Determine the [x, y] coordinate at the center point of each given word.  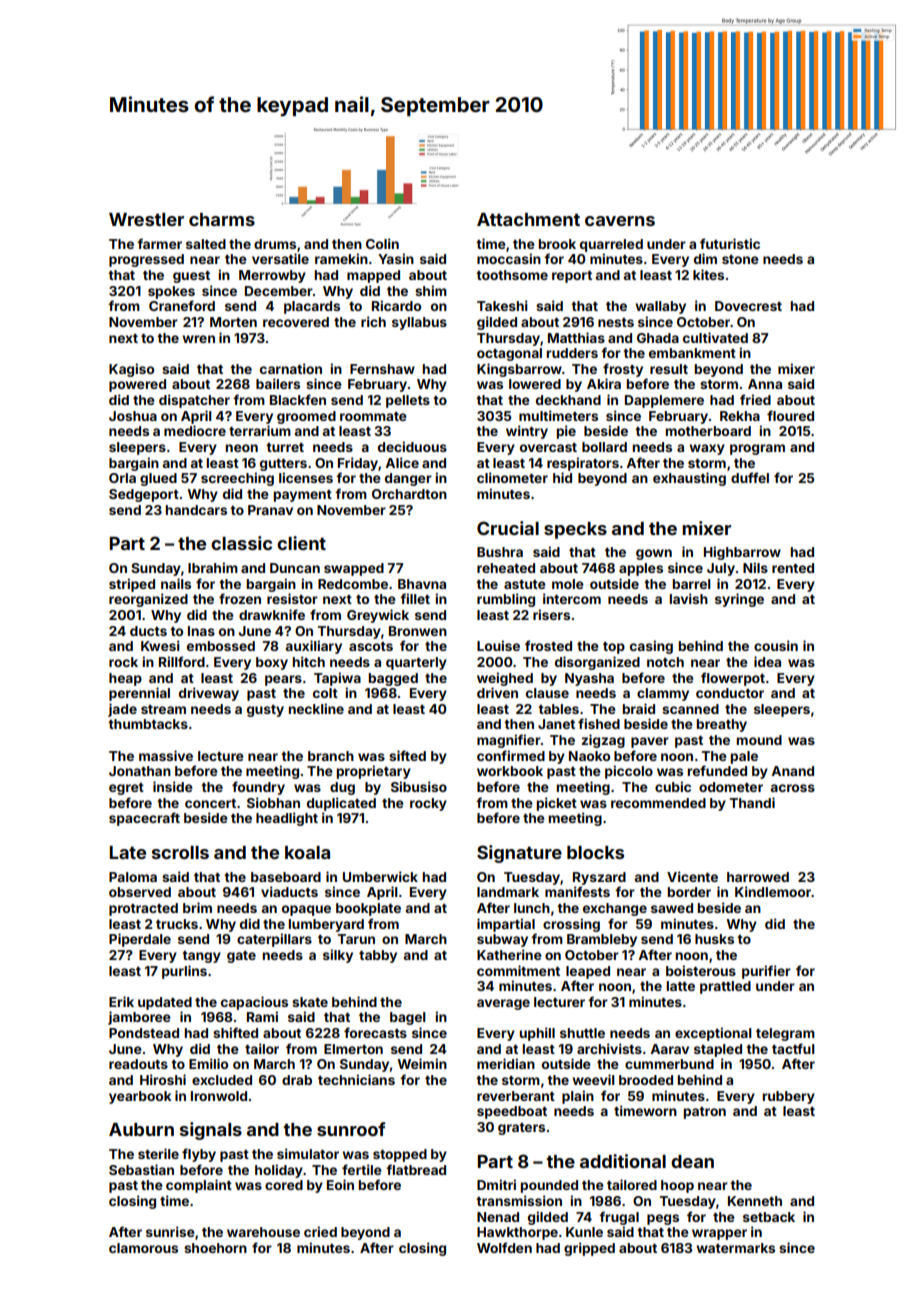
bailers [278, 383]
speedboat [512, 1112]
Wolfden [504, 1247]
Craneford [182, 305]
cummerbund [669, 1064]
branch [331, 756]
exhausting [689, 479]
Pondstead [144, 1033]
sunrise [170, 1231]
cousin [776, 645]
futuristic [730, 243]
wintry [527, 432]
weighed [505, 679]
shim [431, 290]
